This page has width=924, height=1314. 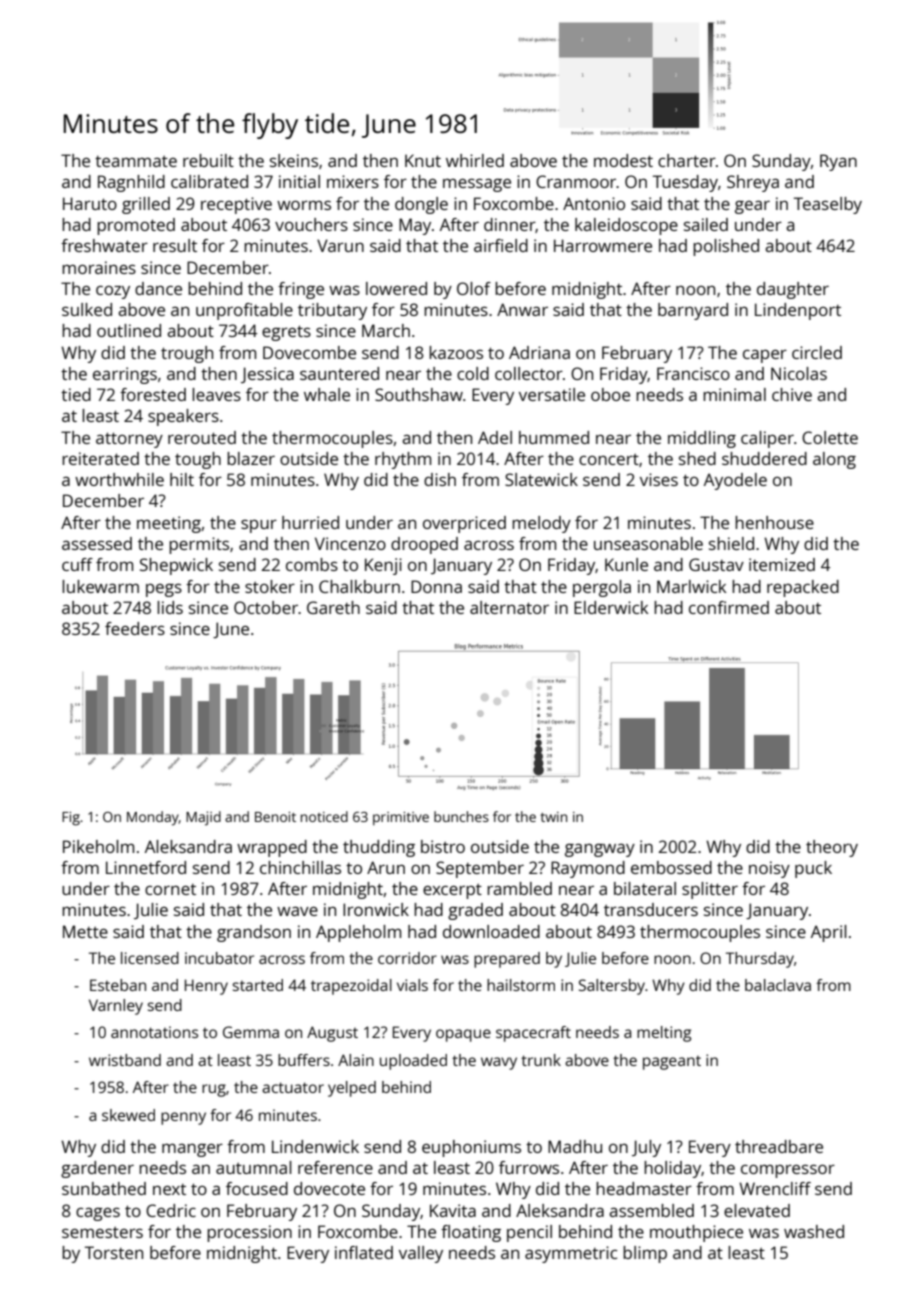 What do you see at coordinates (77, 564) in the page?
I see `cuff` at bounding box center [77, 564].
